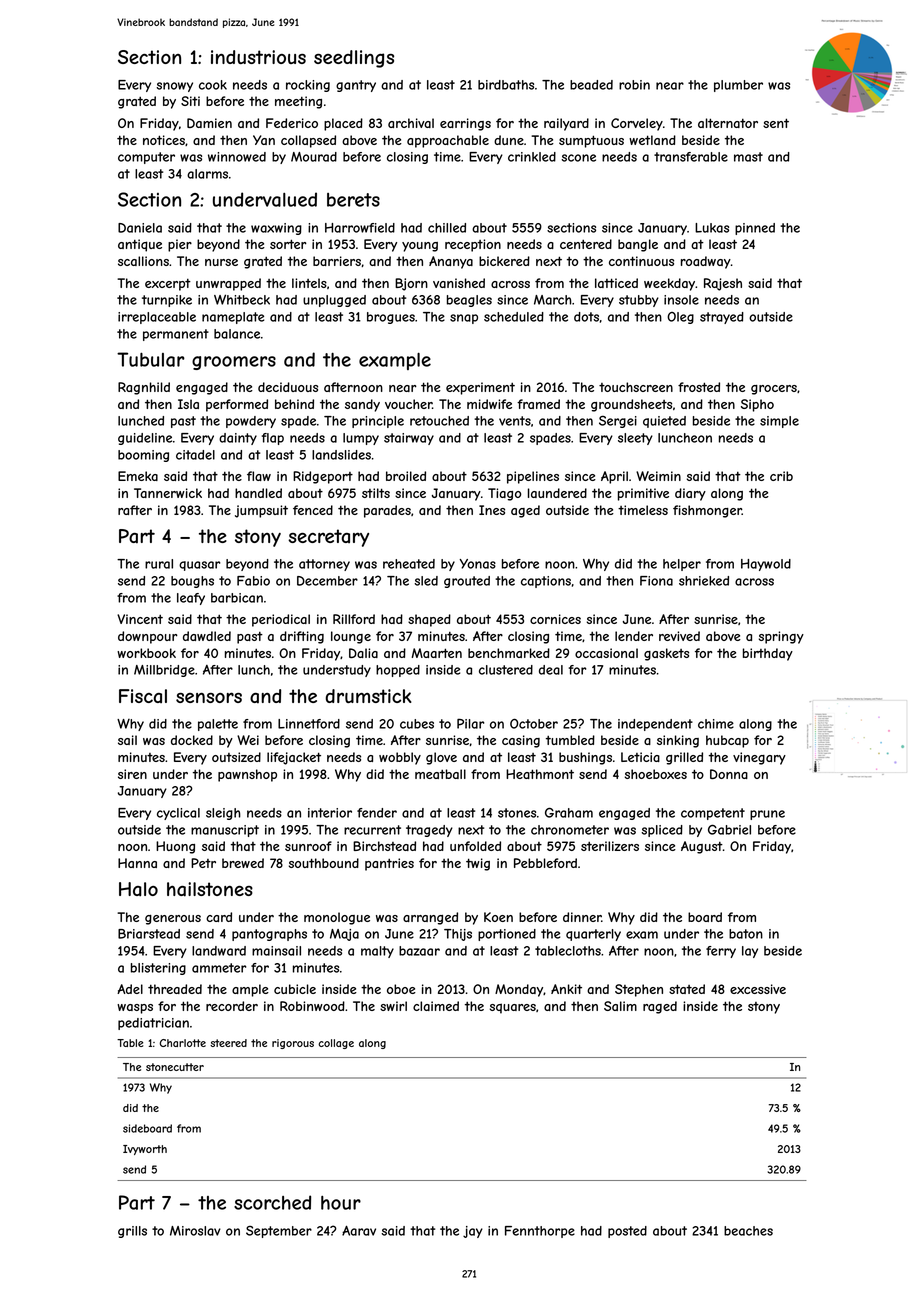  Describe the element at coordinates (507, 935) in the image. I see `portioned` at that location.
